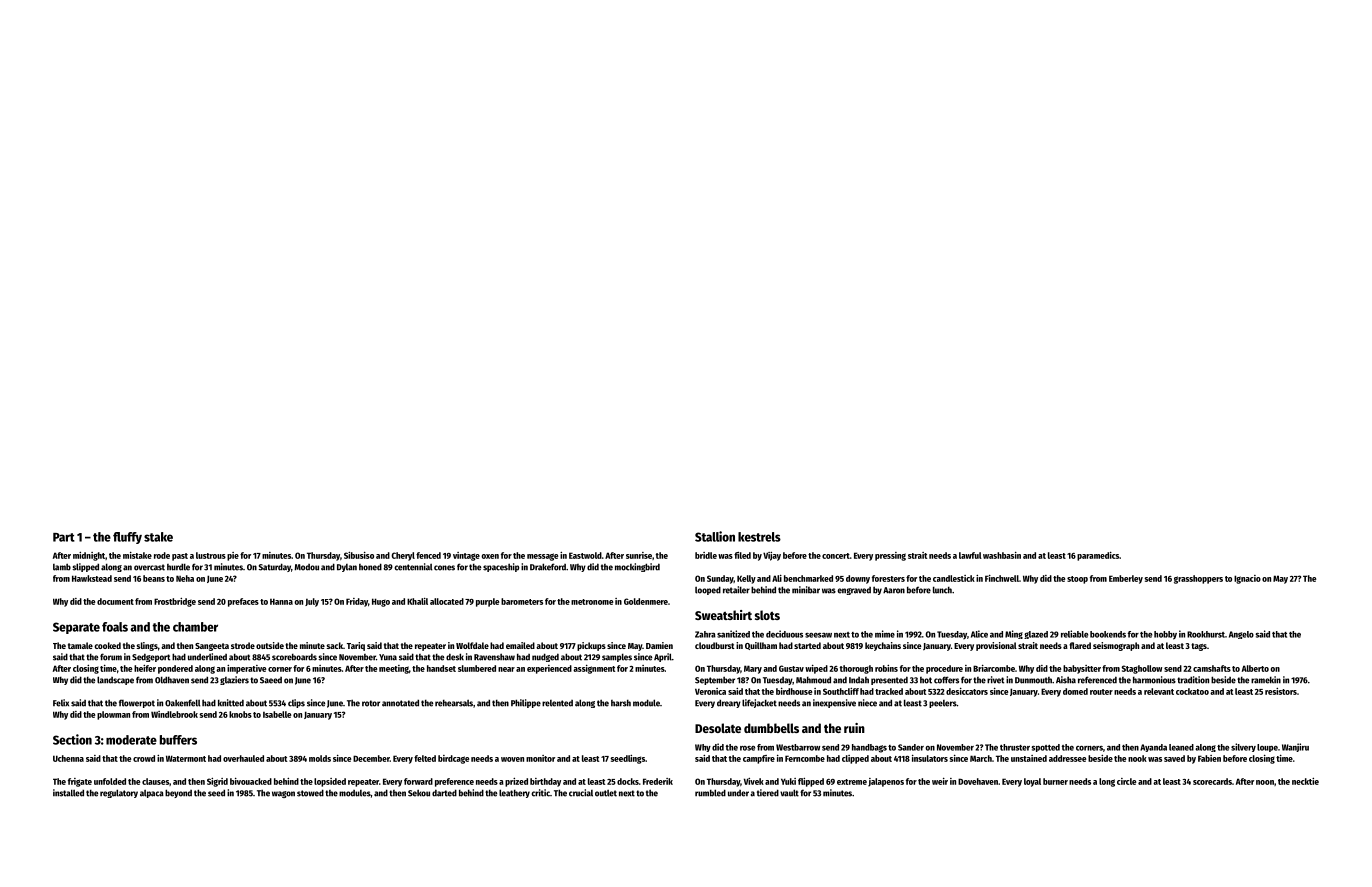  What do you see at coordinates (754, 781) in the screenshot?
I see `Vivek` at bounding box center [754, 781].
